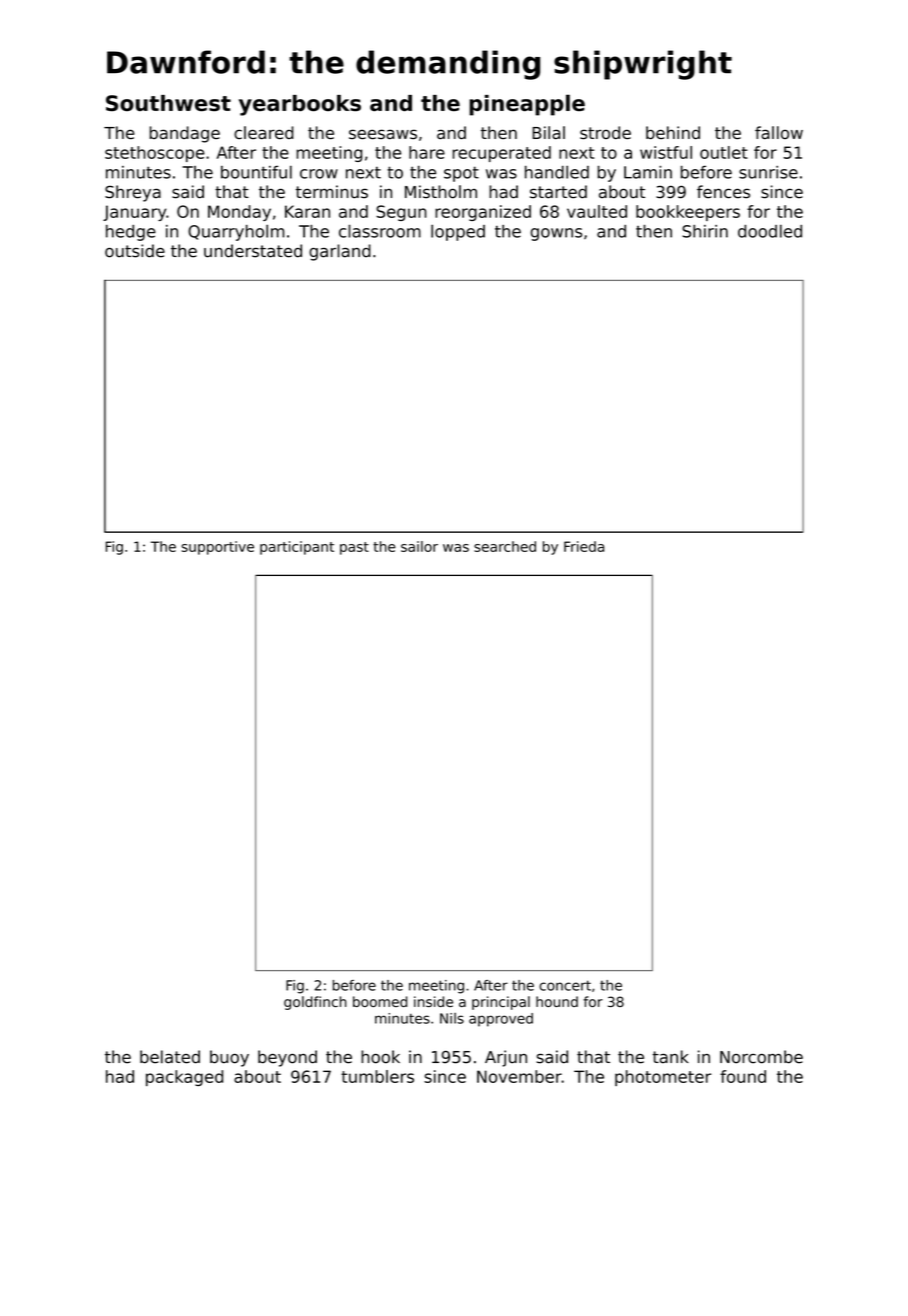 The height and width of the screenshot is (1316, 908). What do you see at coordinates (527, 105) in the screenshot?
I see `pineapple` at bounding box center [527, 105].
